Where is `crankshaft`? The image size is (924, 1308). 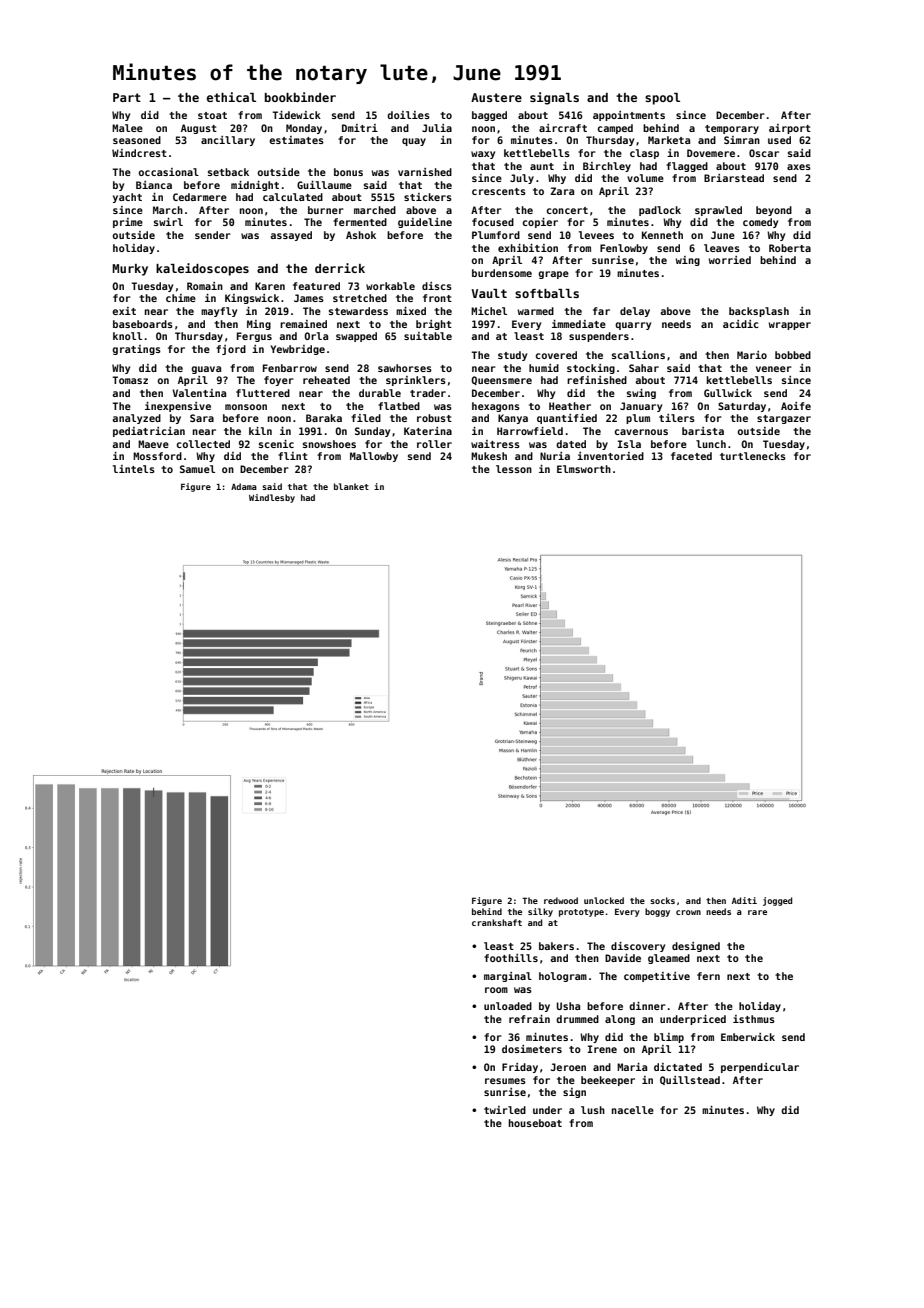
crankshaft is located at coordinates (497, 922).
